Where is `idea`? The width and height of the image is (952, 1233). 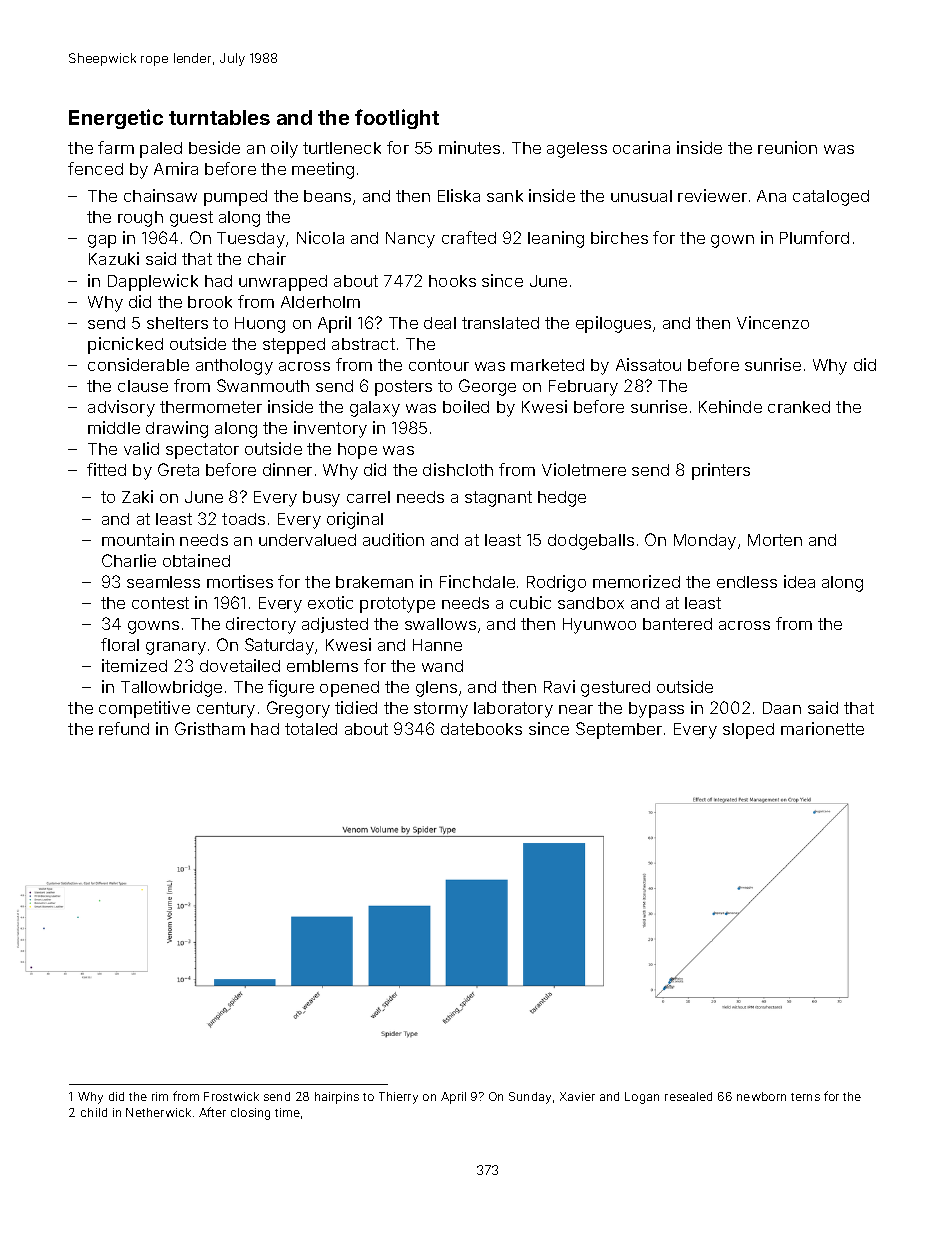 idea is located at coordinates (799, 581).
